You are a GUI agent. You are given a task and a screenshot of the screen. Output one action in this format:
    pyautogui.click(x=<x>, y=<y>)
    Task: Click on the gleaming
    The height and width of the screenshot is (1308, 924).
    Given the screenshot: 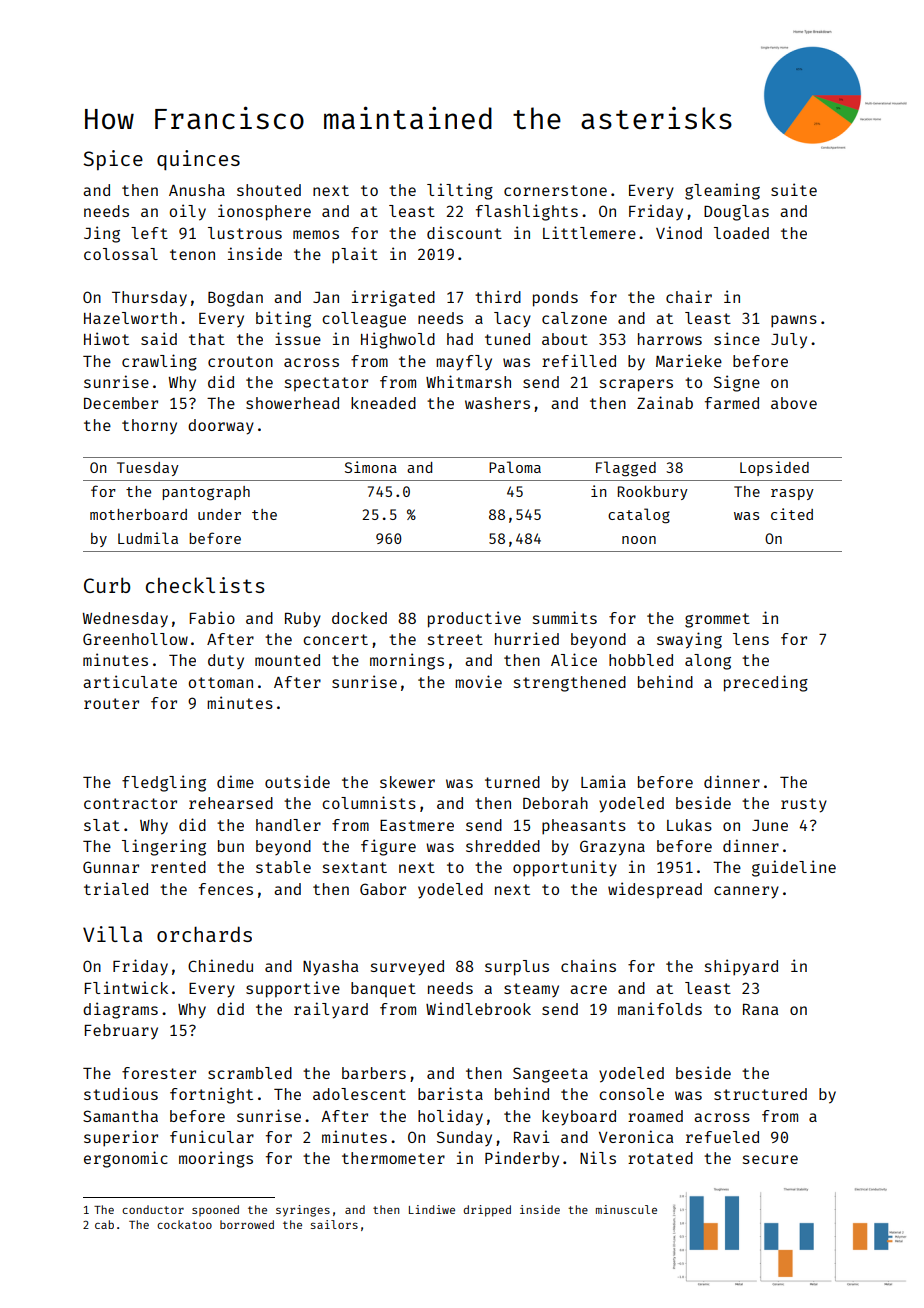 What is the action you would take?
    pyautogui.click(x=722, y=191)
